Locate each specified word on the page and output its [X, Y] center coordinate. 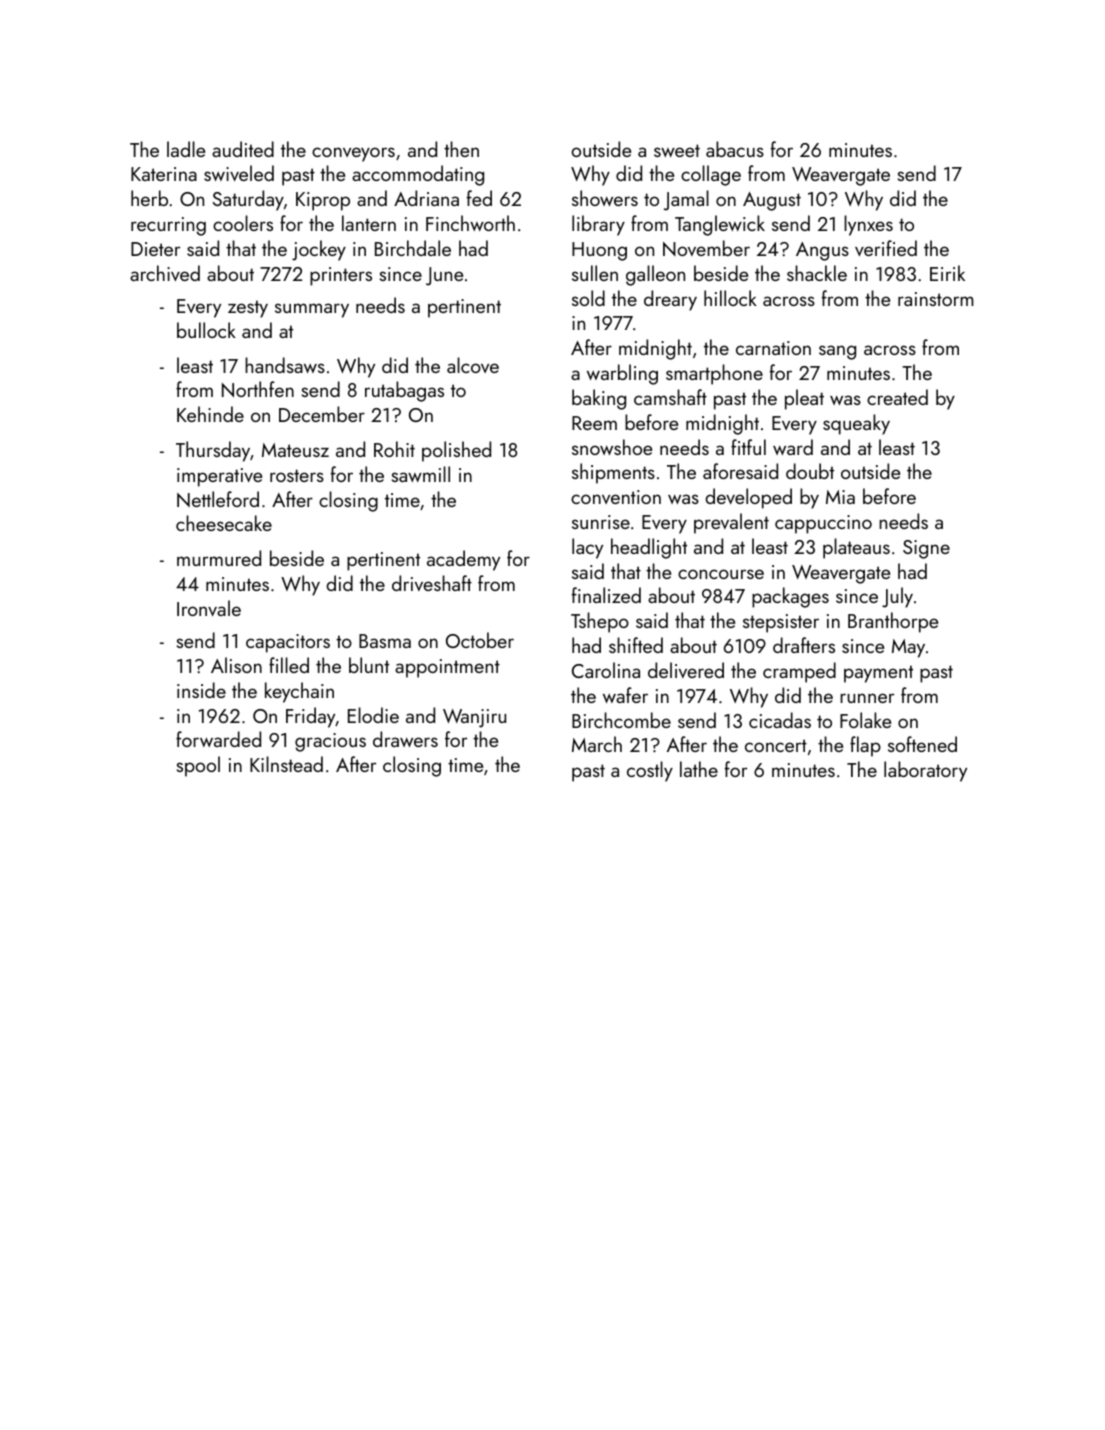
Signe [926, 549]
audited [243, 149]
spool [198, 766]
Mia [840, 497]
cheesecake [224, 523]
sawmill [420, 474]
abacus [735, 149]
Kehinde [210, 414]
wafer [625, 695]
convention [616, 497]
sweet [677, 150]
